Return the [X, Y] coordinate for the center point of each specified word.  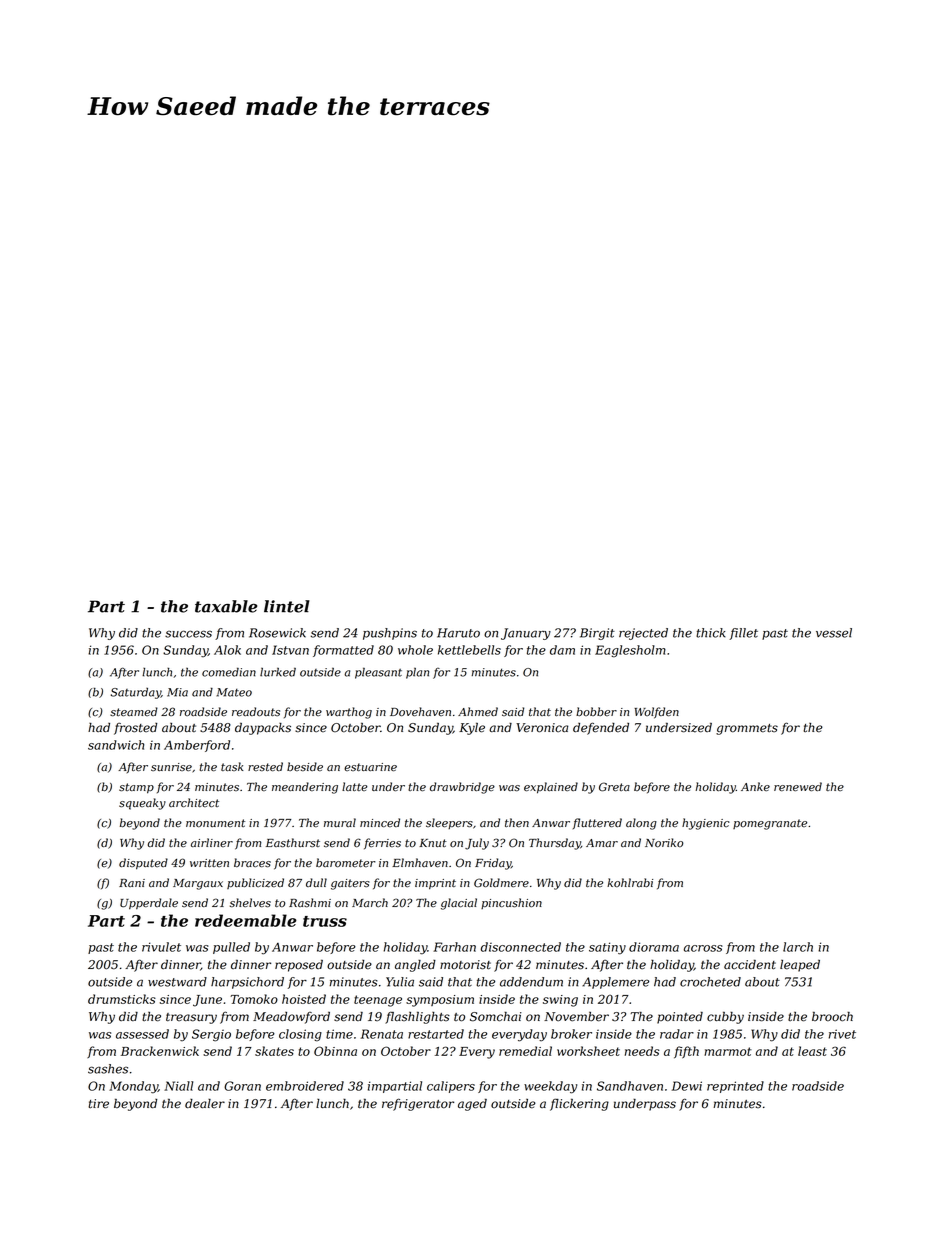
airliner [212, 842]
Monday [133, 1087]
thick [711, 633]
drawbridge [462, 788]
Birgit [597, 634]
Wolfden [656, 713]
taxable [226, 606]
